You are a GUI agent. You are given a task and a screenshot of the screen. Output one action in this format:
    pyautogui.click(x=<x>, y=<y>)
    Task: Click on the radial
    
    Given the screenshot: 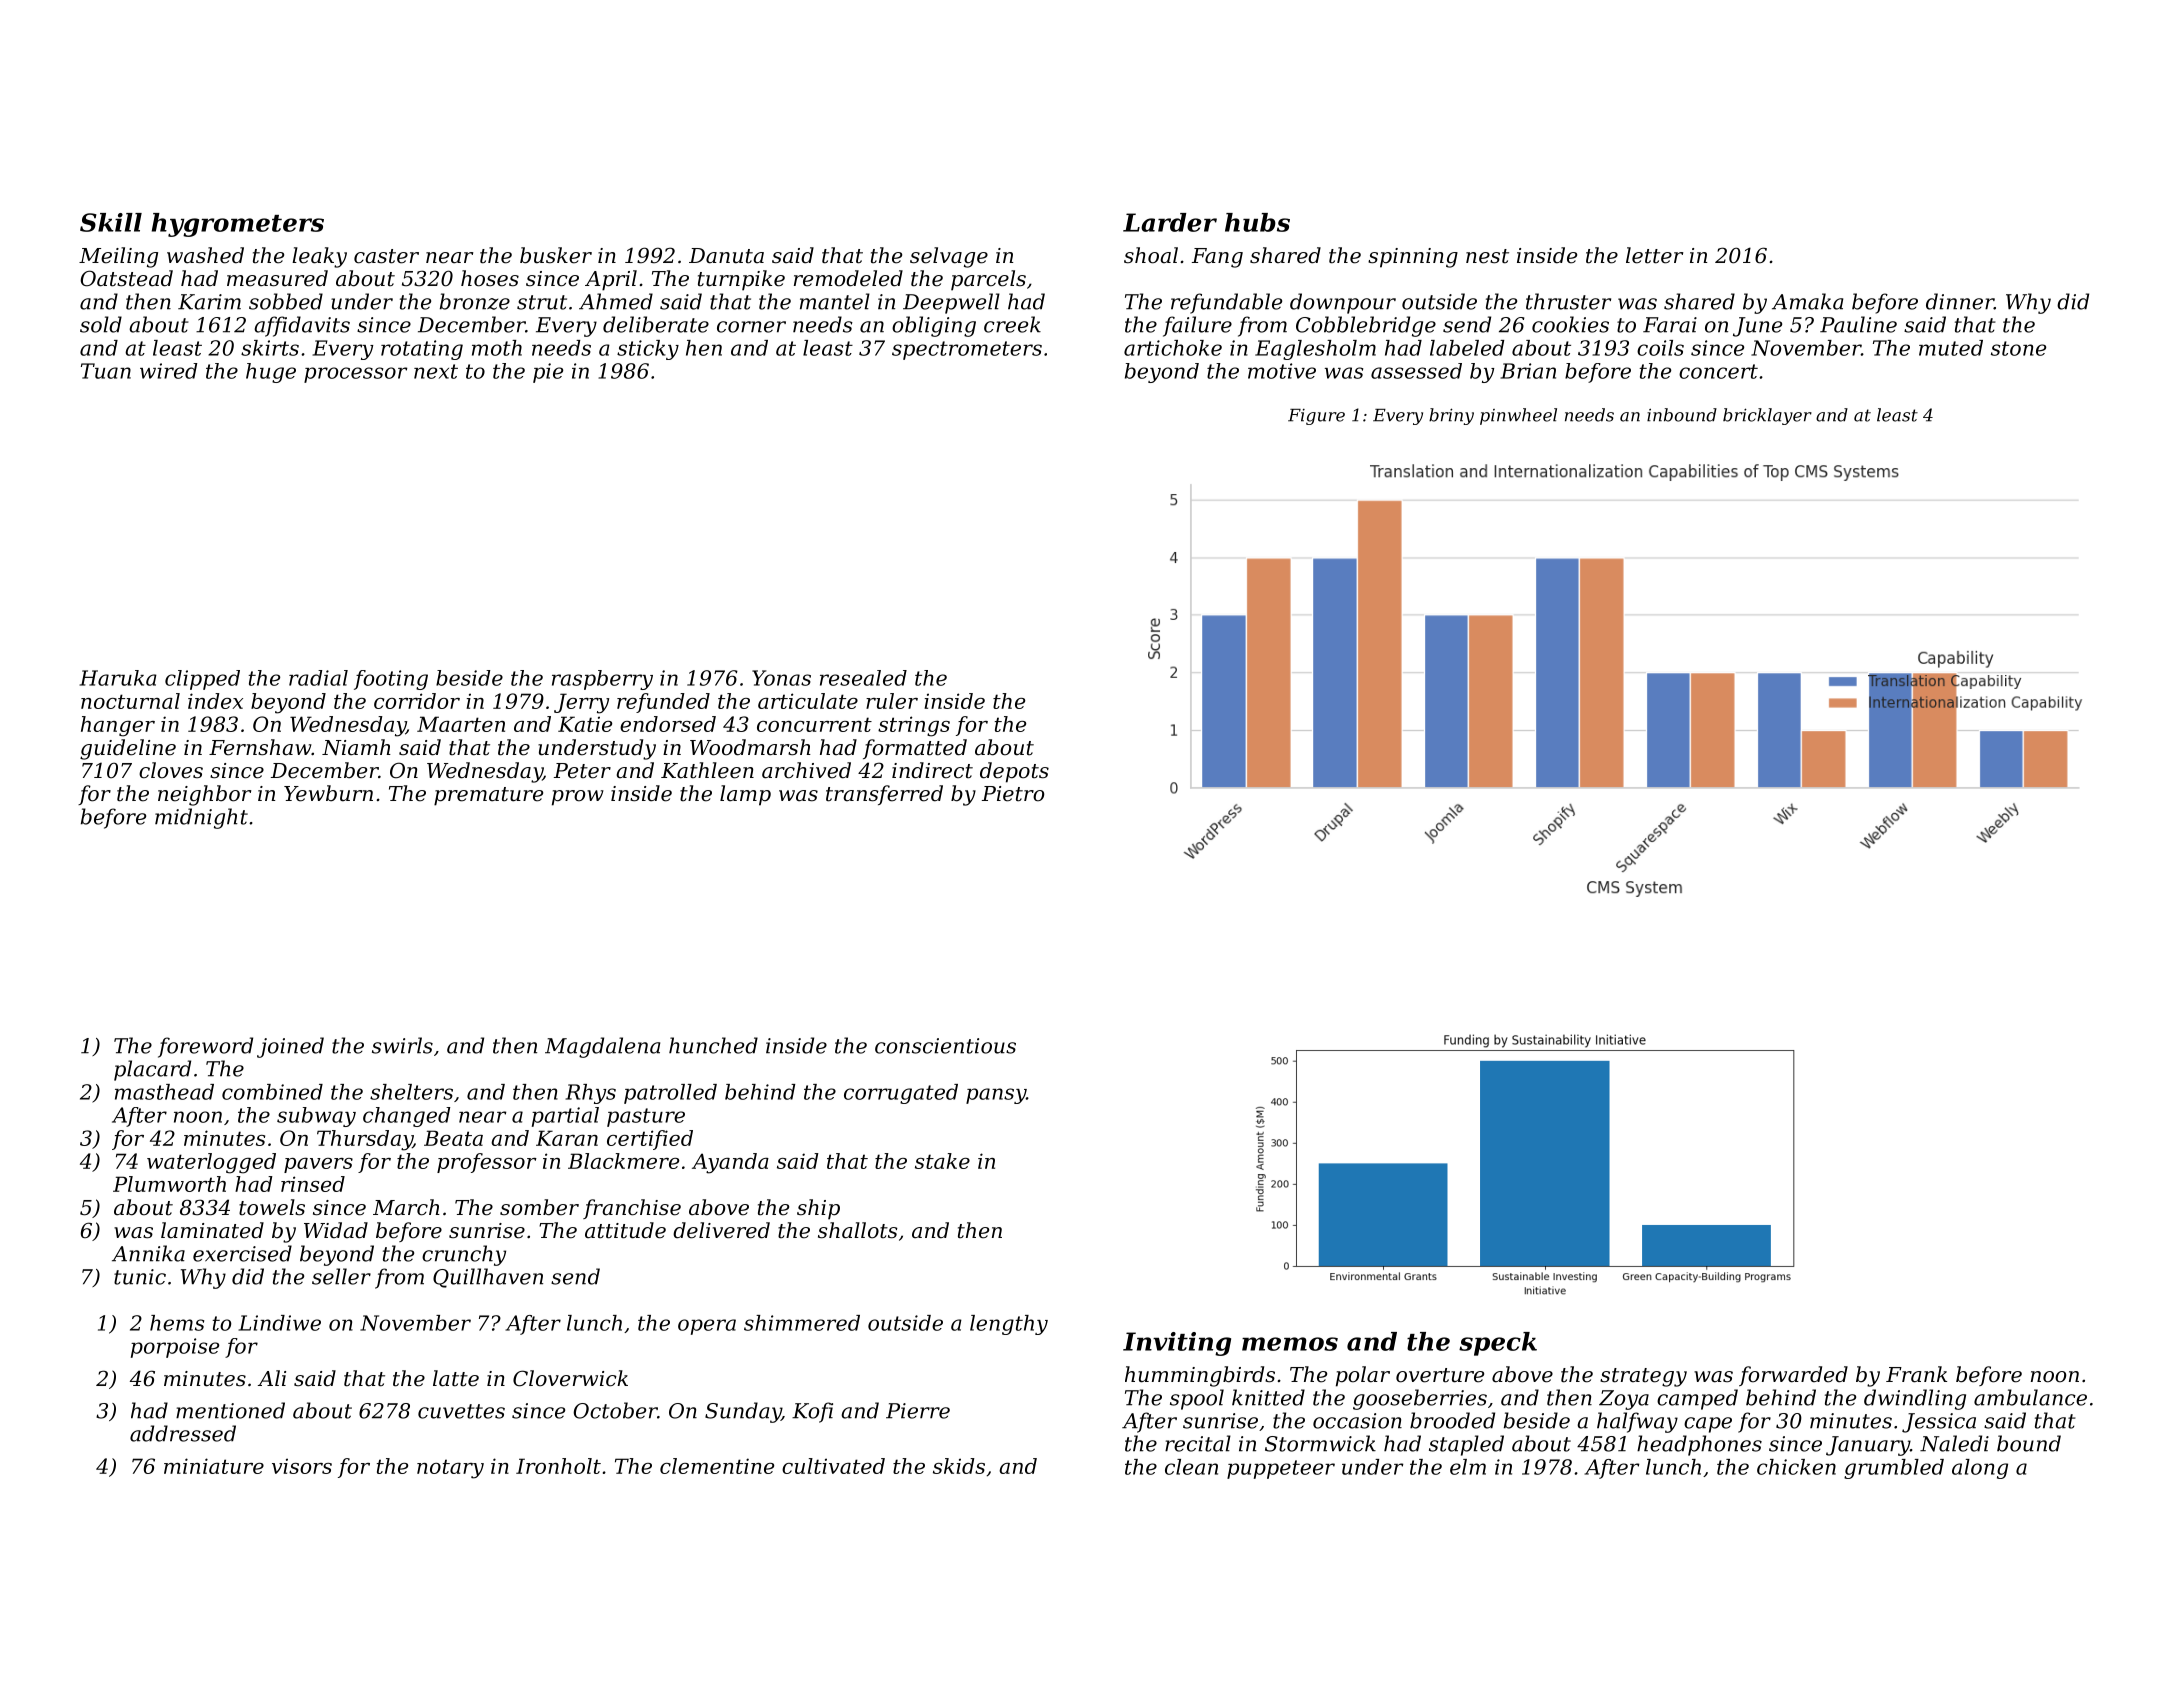 What is the action you would take?
    pyautogui.click(x=318, y=678)
